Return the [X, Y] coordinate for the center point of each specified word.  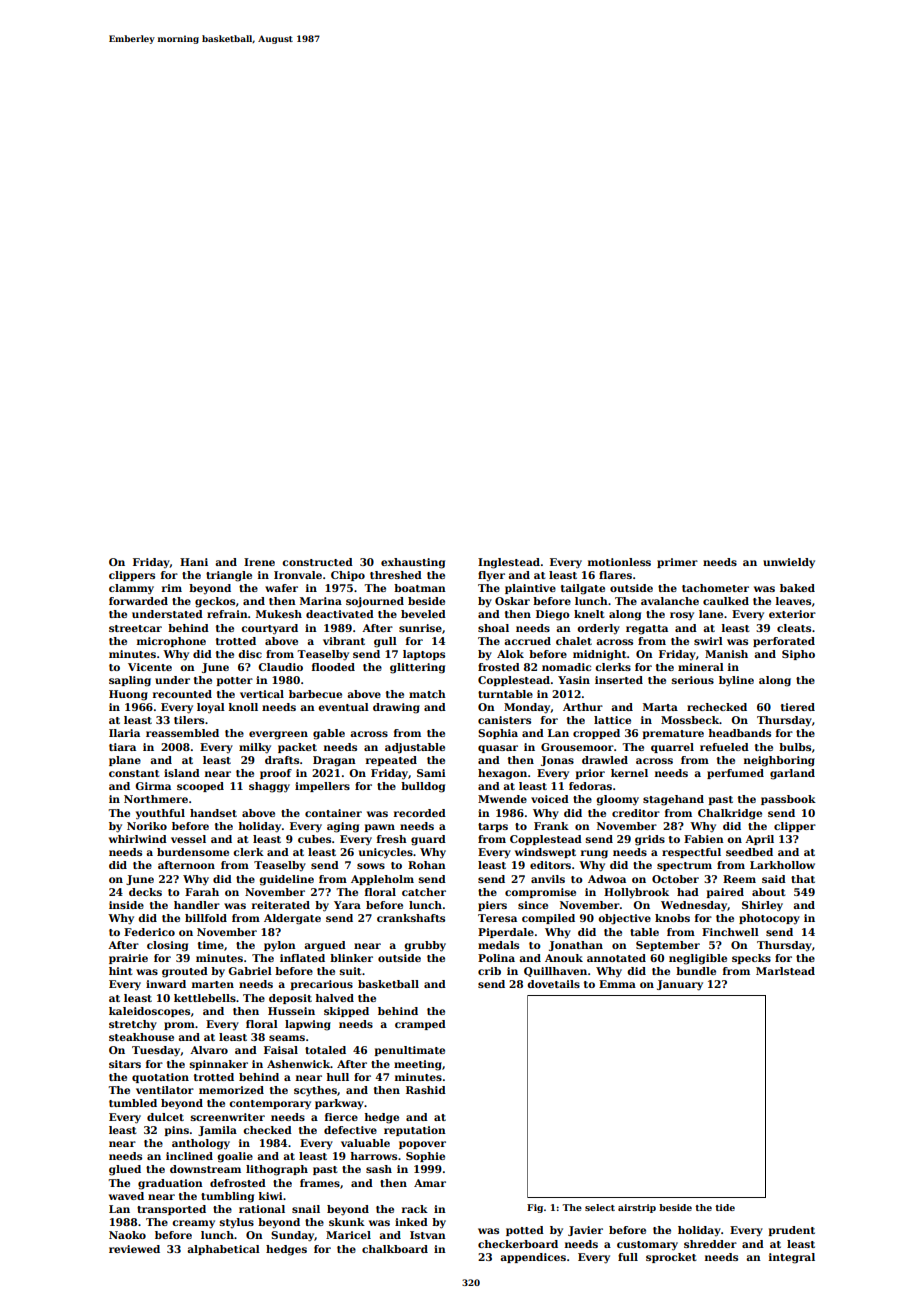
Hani [194, 562]
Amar [430, 1183]
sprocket [671, 1258]
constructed [317, 562]
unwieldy [789, 563]
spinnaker [219, 1065]
